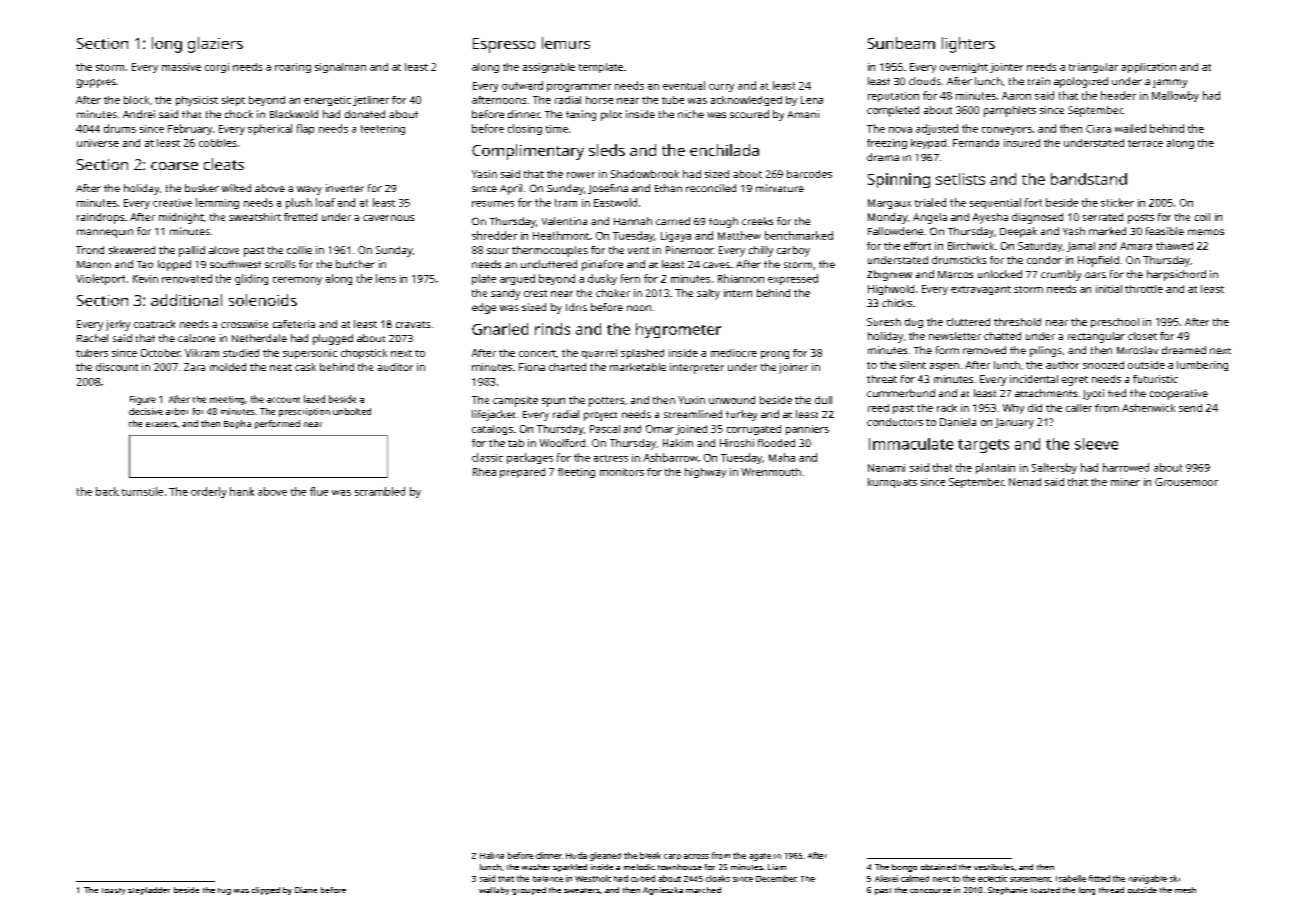 Image resolution: width=1308 pixels, height=924 pixels. Describe the element at coordinates (570, 868) in the screenshot. I see `sparkled` at that location.
